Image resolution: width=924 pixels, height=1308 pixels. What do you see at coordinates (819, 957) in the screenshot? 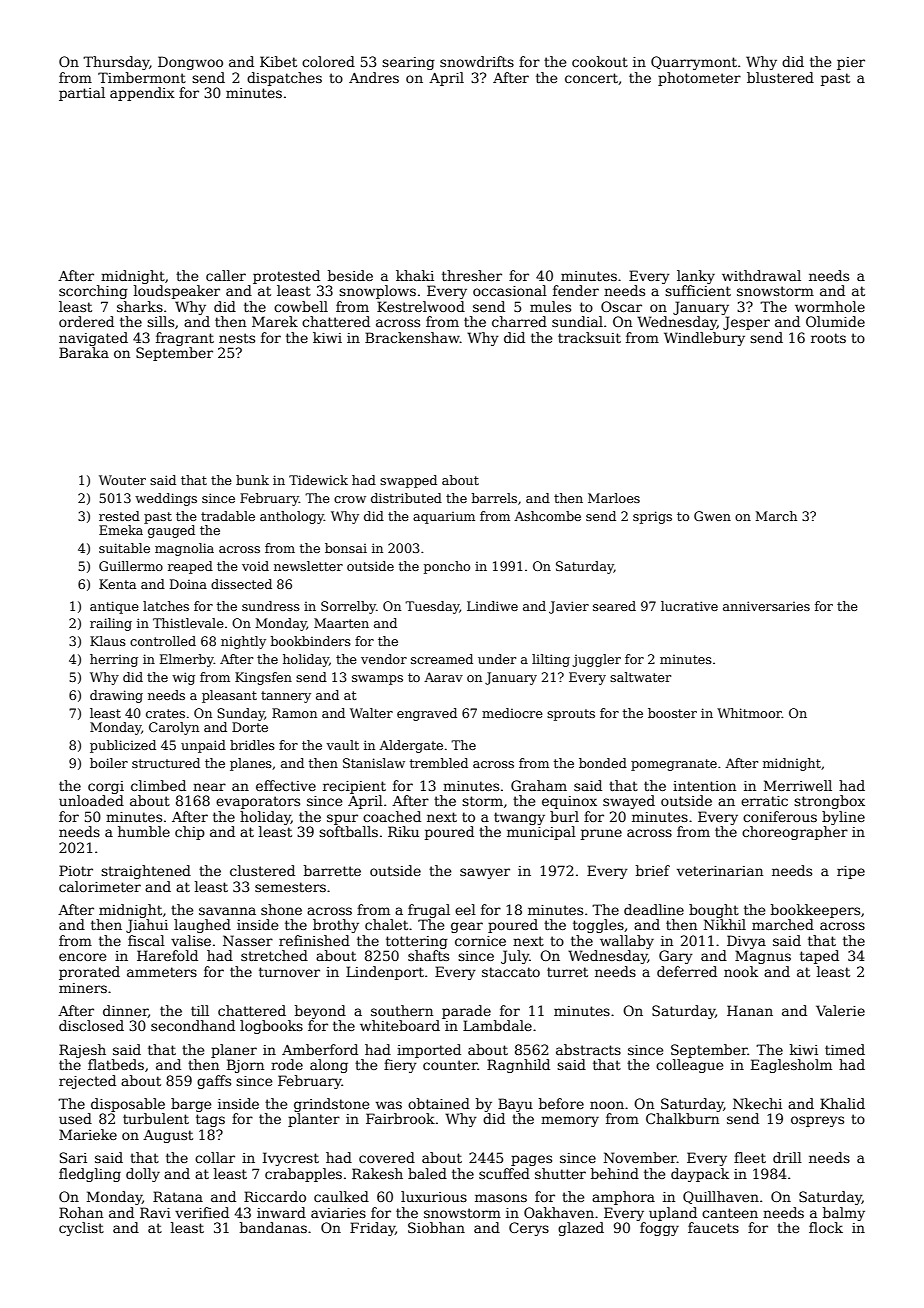
I see `taped` at bounding box center [819, 957].
